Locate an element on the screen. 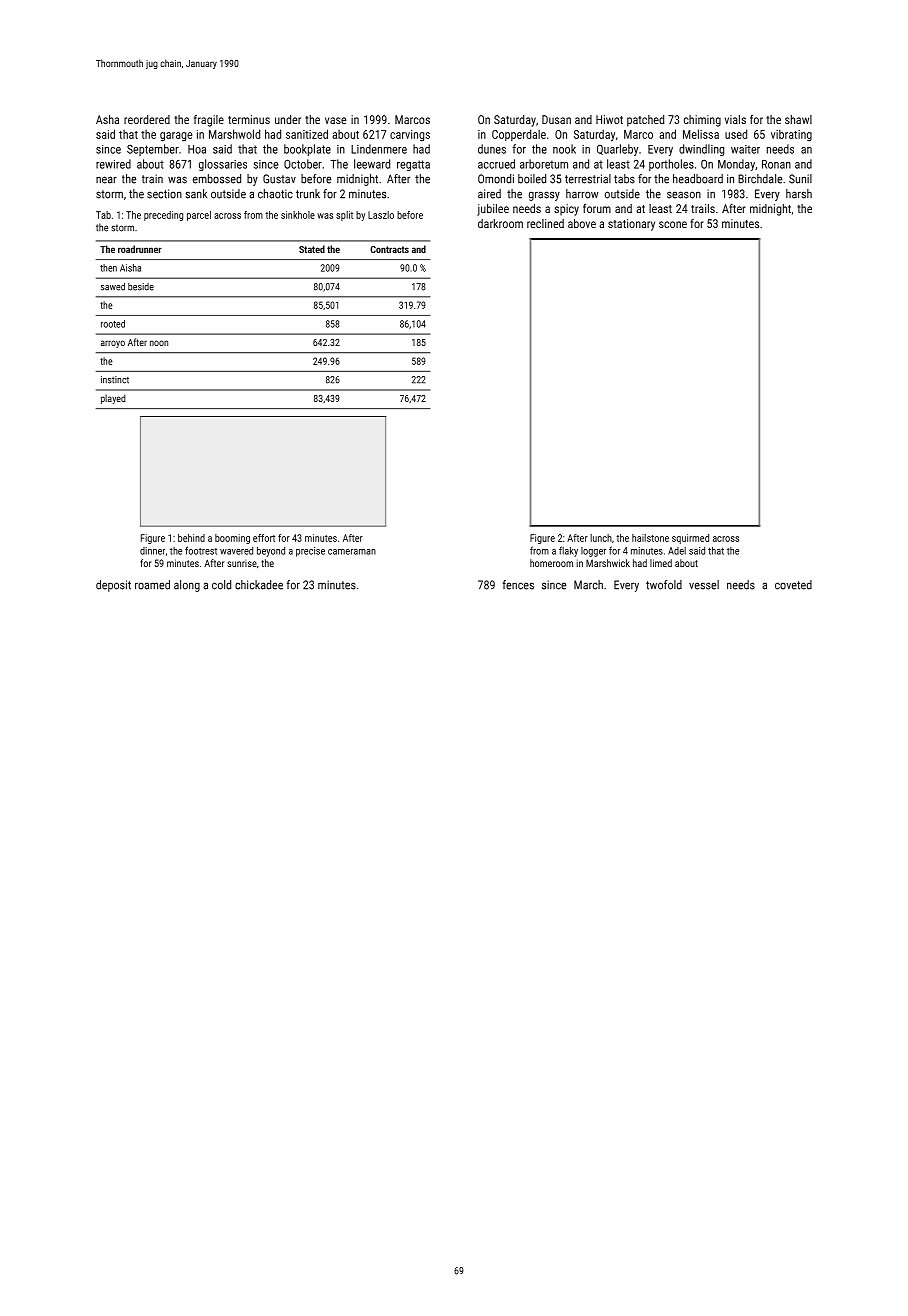 The height and width of the screenshot is (1316, 908). glossaries is located at coordinates (223, 165).
